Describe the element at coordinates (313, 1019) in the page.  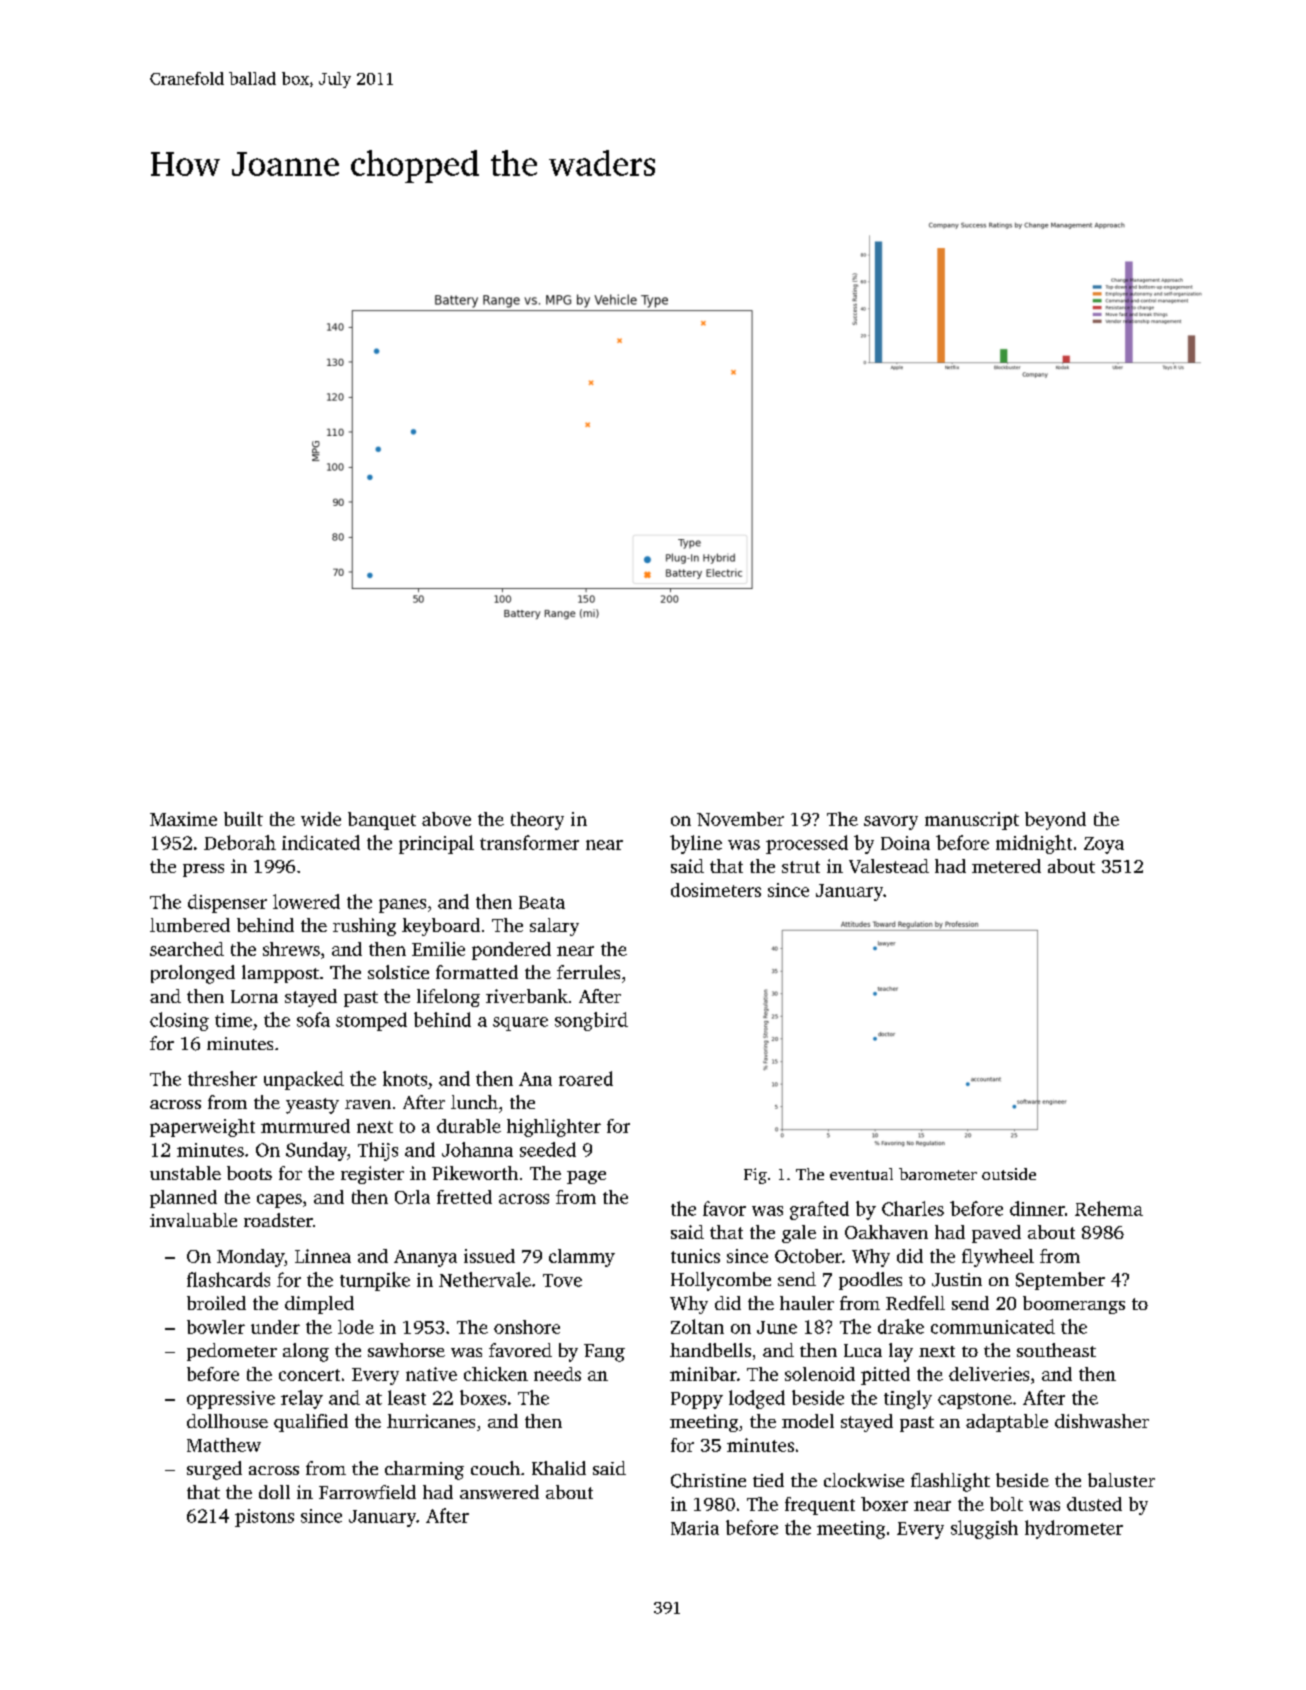
I see `sofa` at that location.
